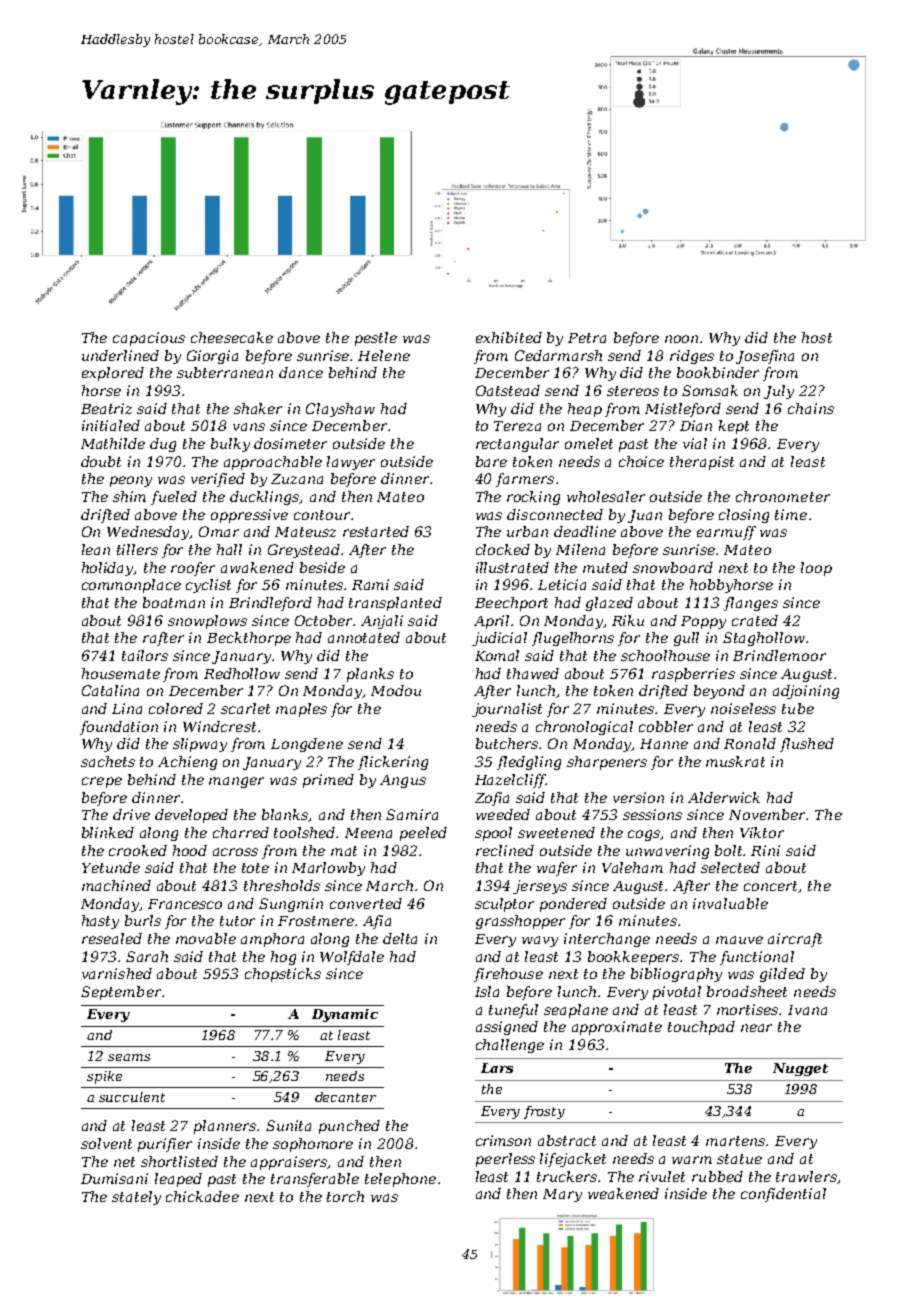  I want to click on confidential, so click(783, 1195).
